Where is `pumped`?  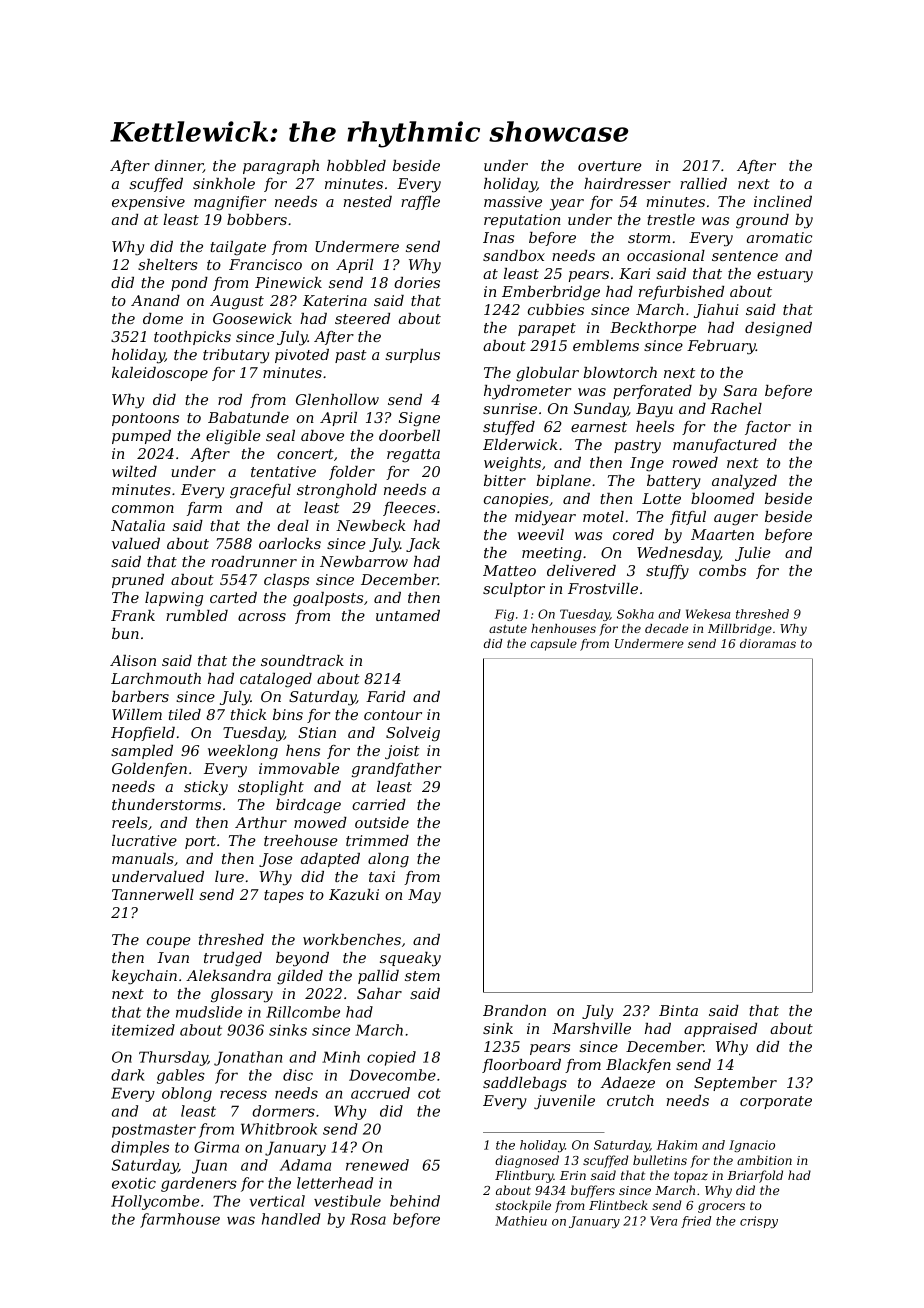
pumped is located at coordinates (141, 437).
